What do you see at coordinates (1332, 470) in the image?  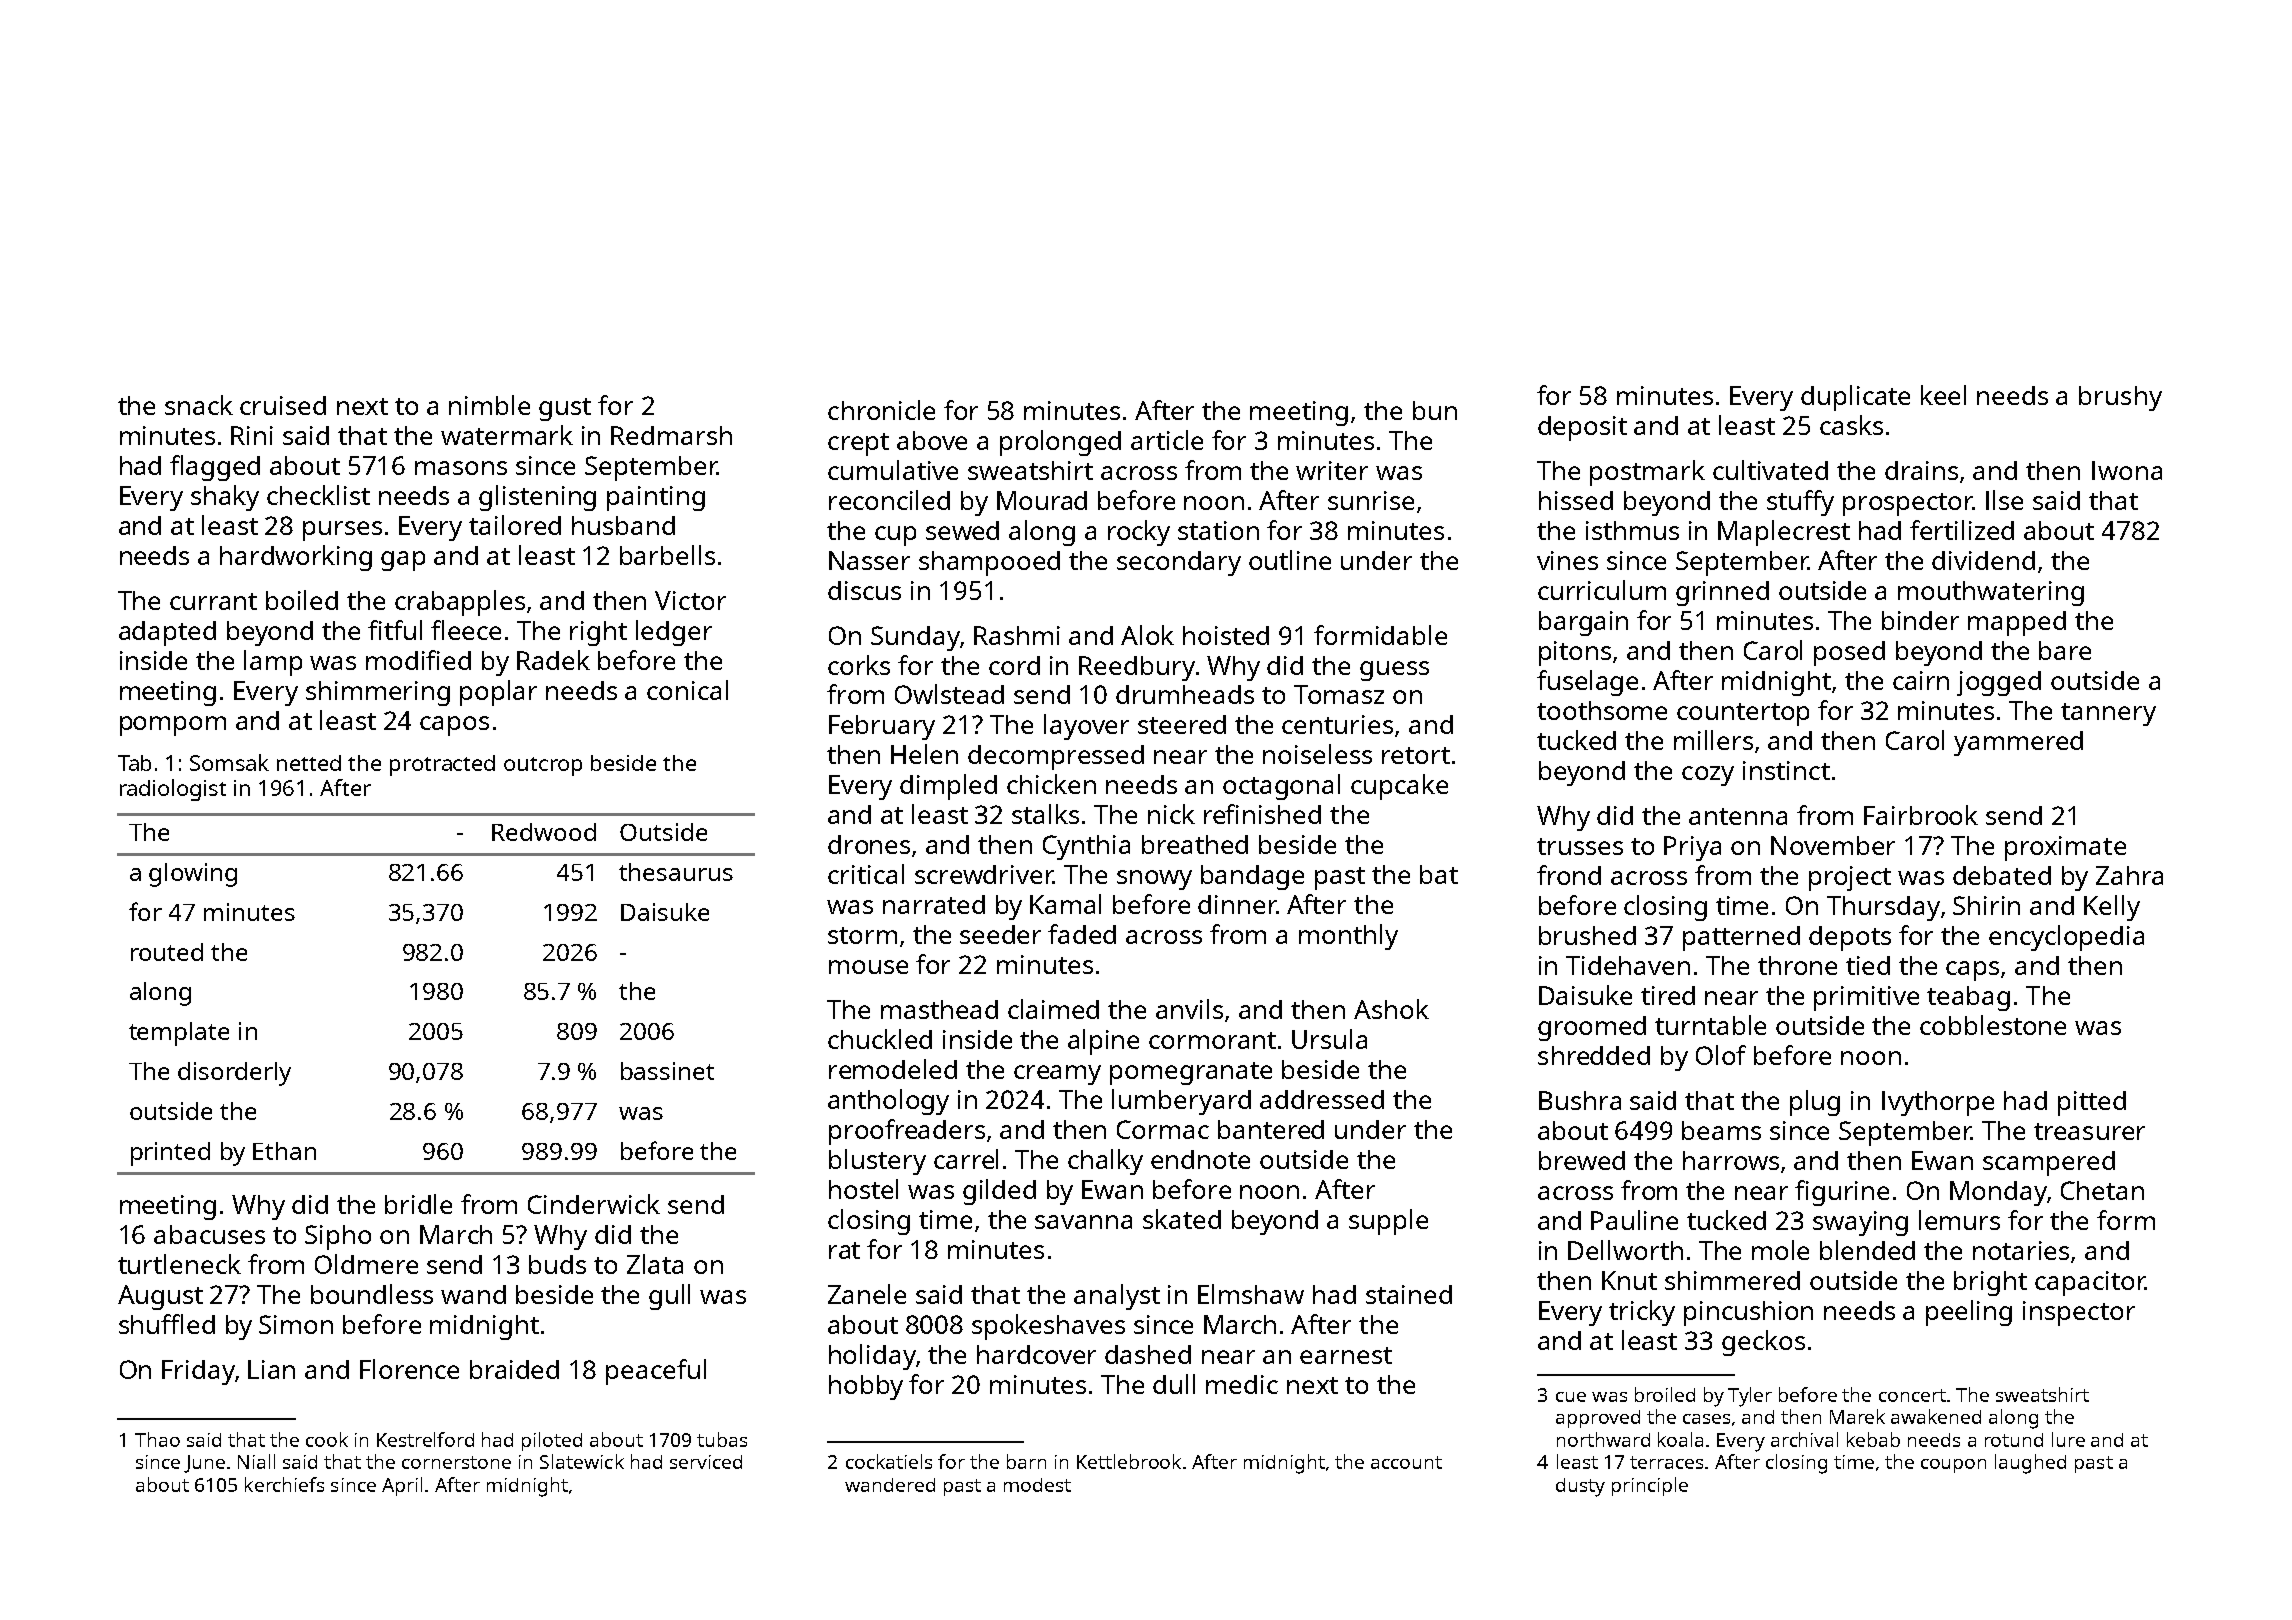 I see `writer` at bounding box center [1332, 470].
